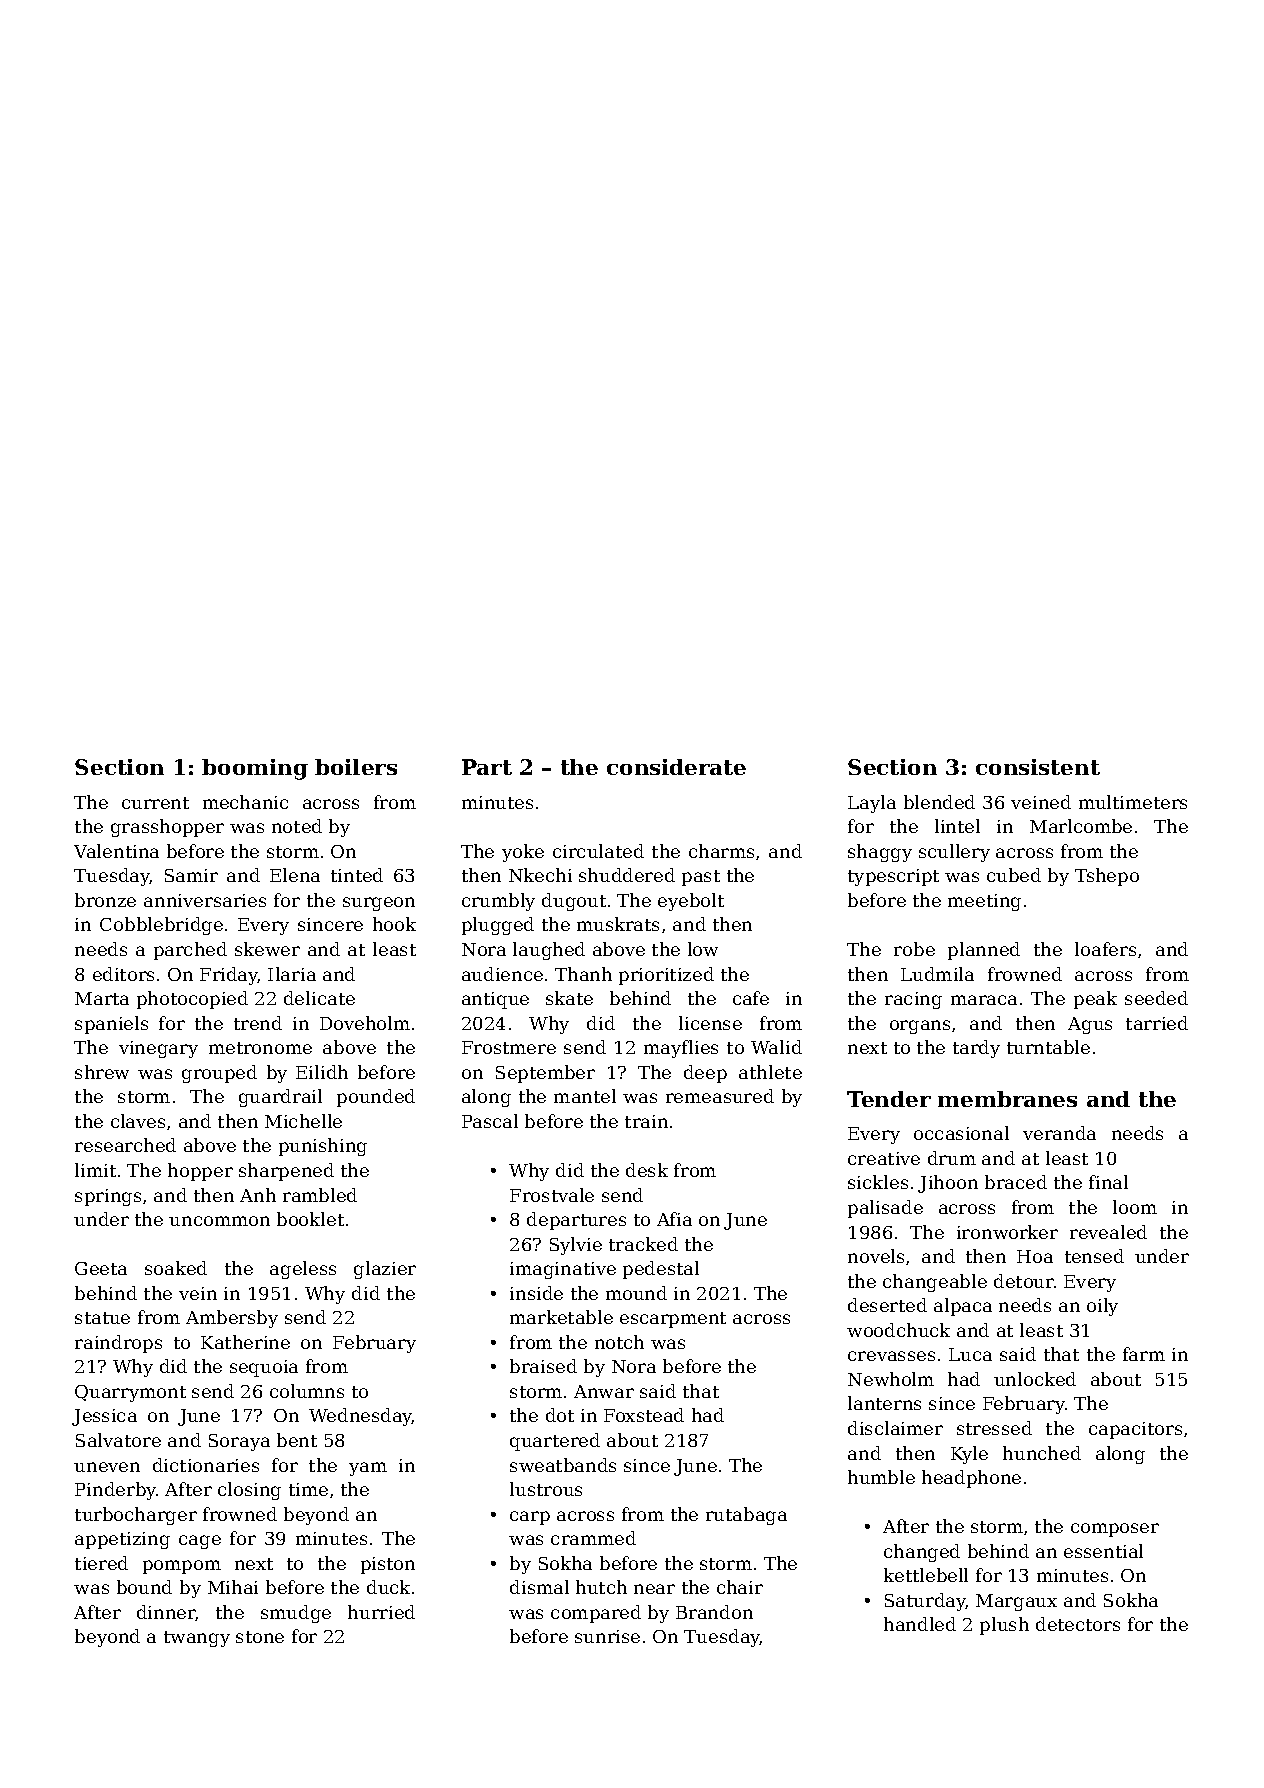 The width and height of the screenshot is (1264, 1788). I want to click on booming, so click(255, 769).
